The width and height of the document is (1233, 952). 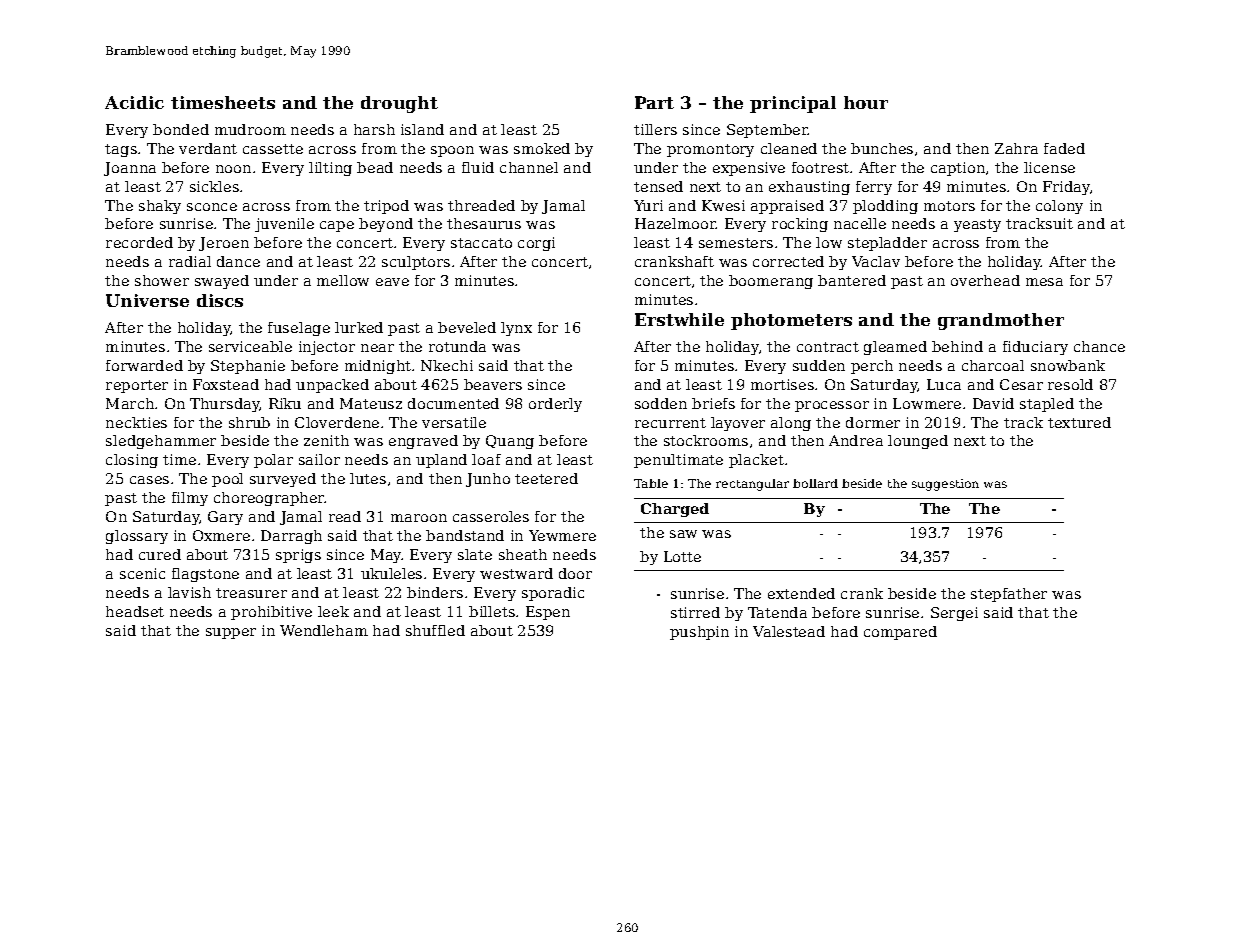 I want to click on Table, so click(x=651, y=483).
